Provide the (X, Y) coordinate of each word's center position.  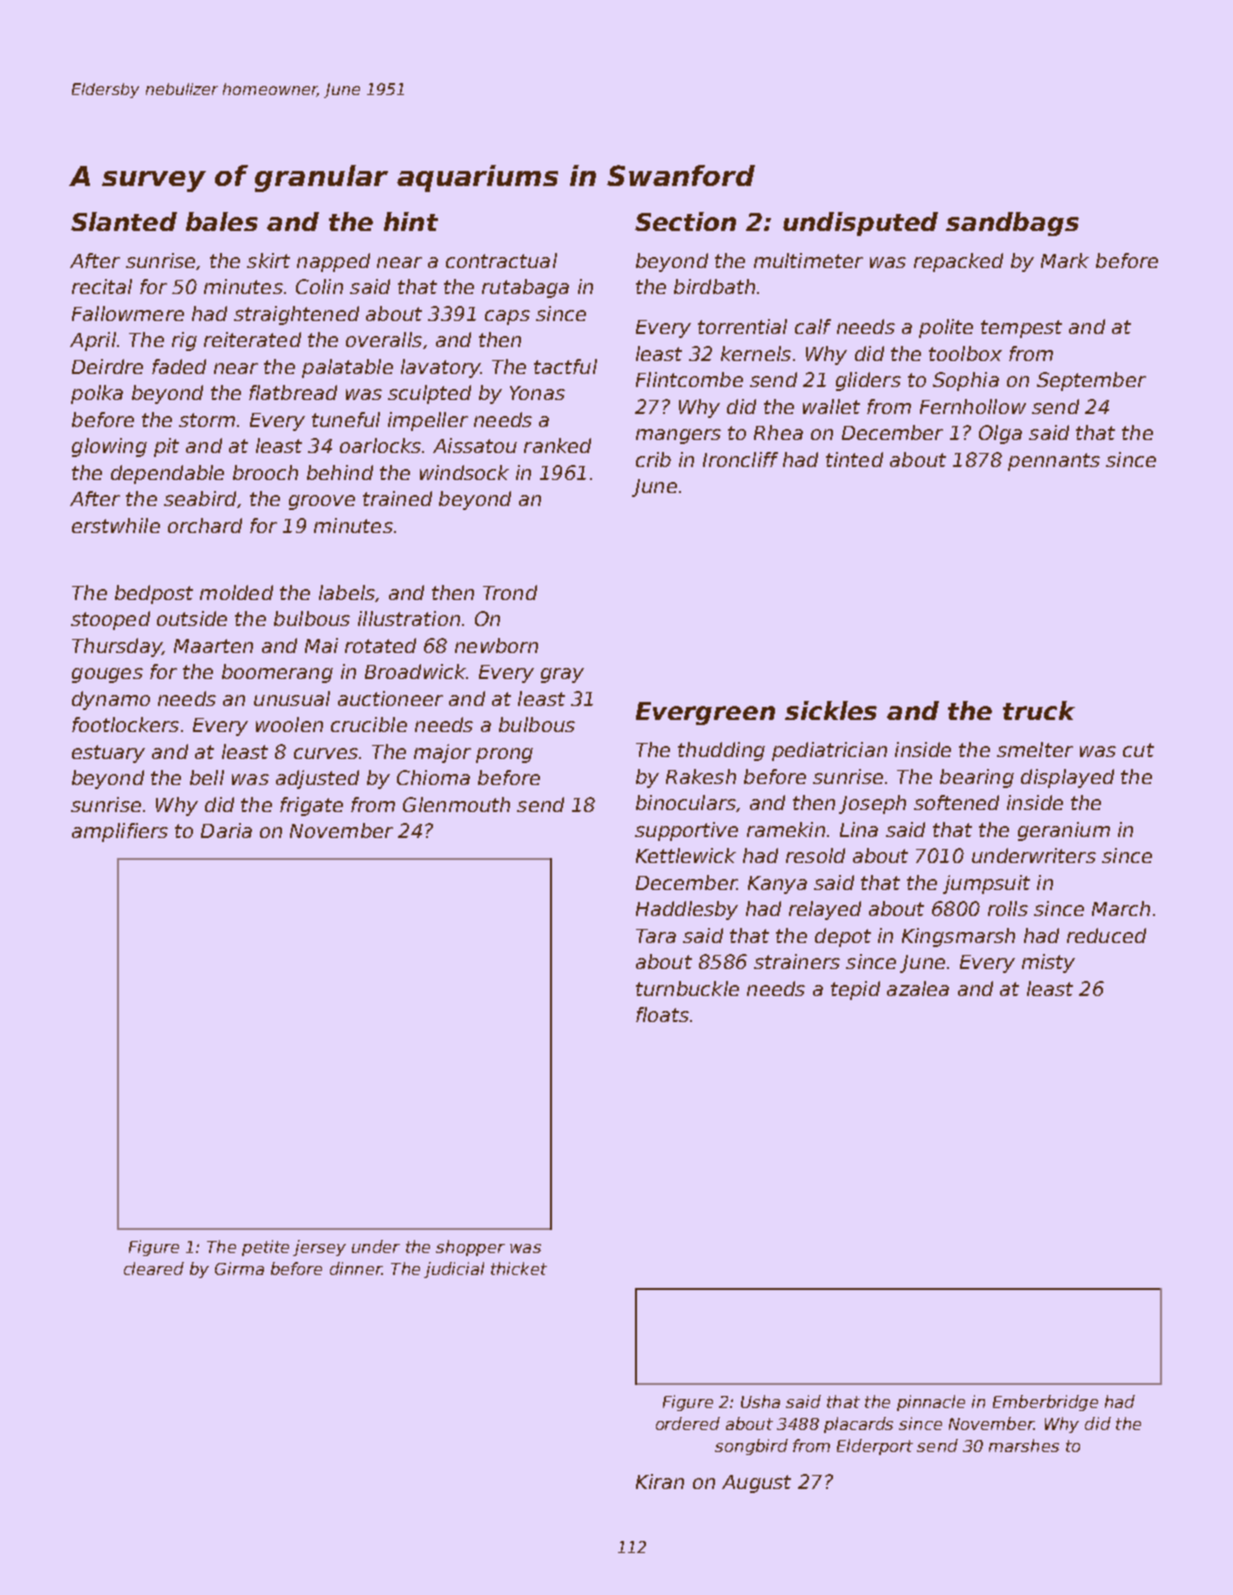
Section (685, 221)
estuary (108, 754)
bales (222, 221)
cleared (154, 1268)
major (442, 753)
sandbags (1012, 224)
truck (1039, 710)
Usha (760, 1401)
